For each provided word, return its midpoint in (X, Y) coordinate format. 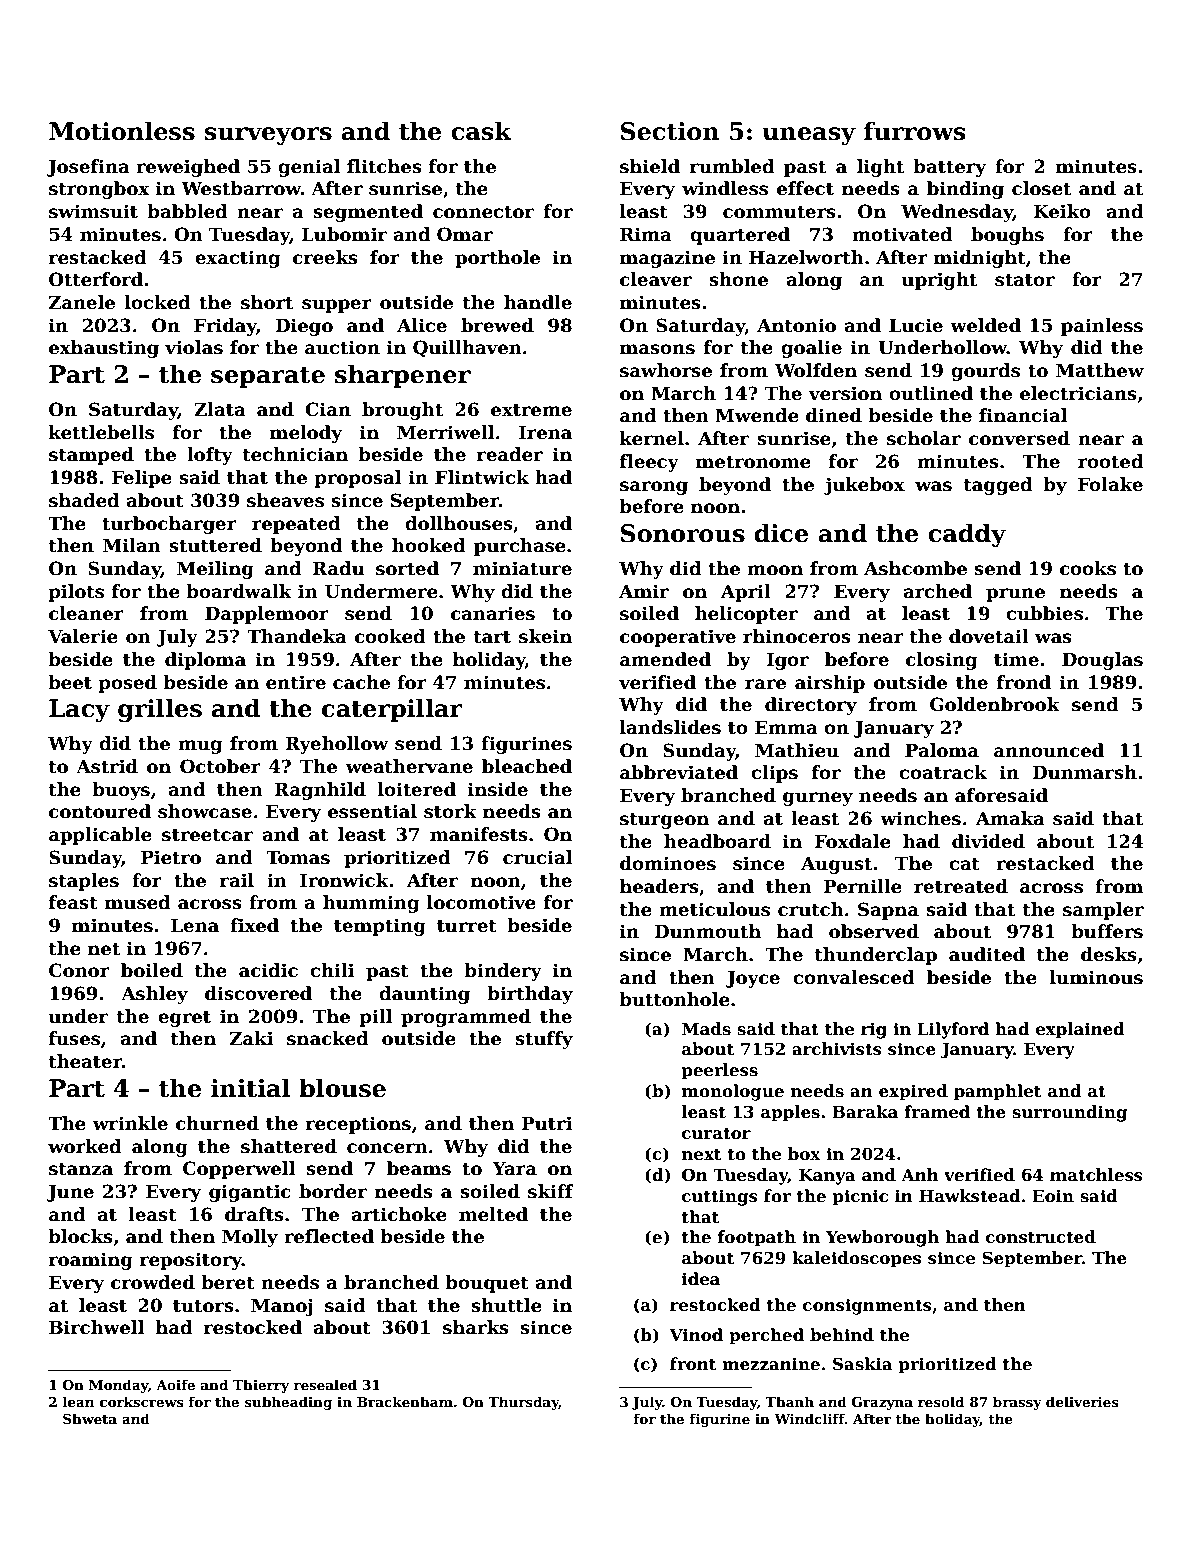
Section (670, 131)
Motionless (122, 131)
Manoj (282, 1307)
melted (493, 1214)
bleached (527, 766)
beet (70, 682)
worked (85, 1146)
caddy (967, 535)
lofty (210, 456)
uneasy (809, 136)
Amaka (1010, 818)
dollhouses (459, 523)
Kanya (827, 1177)
